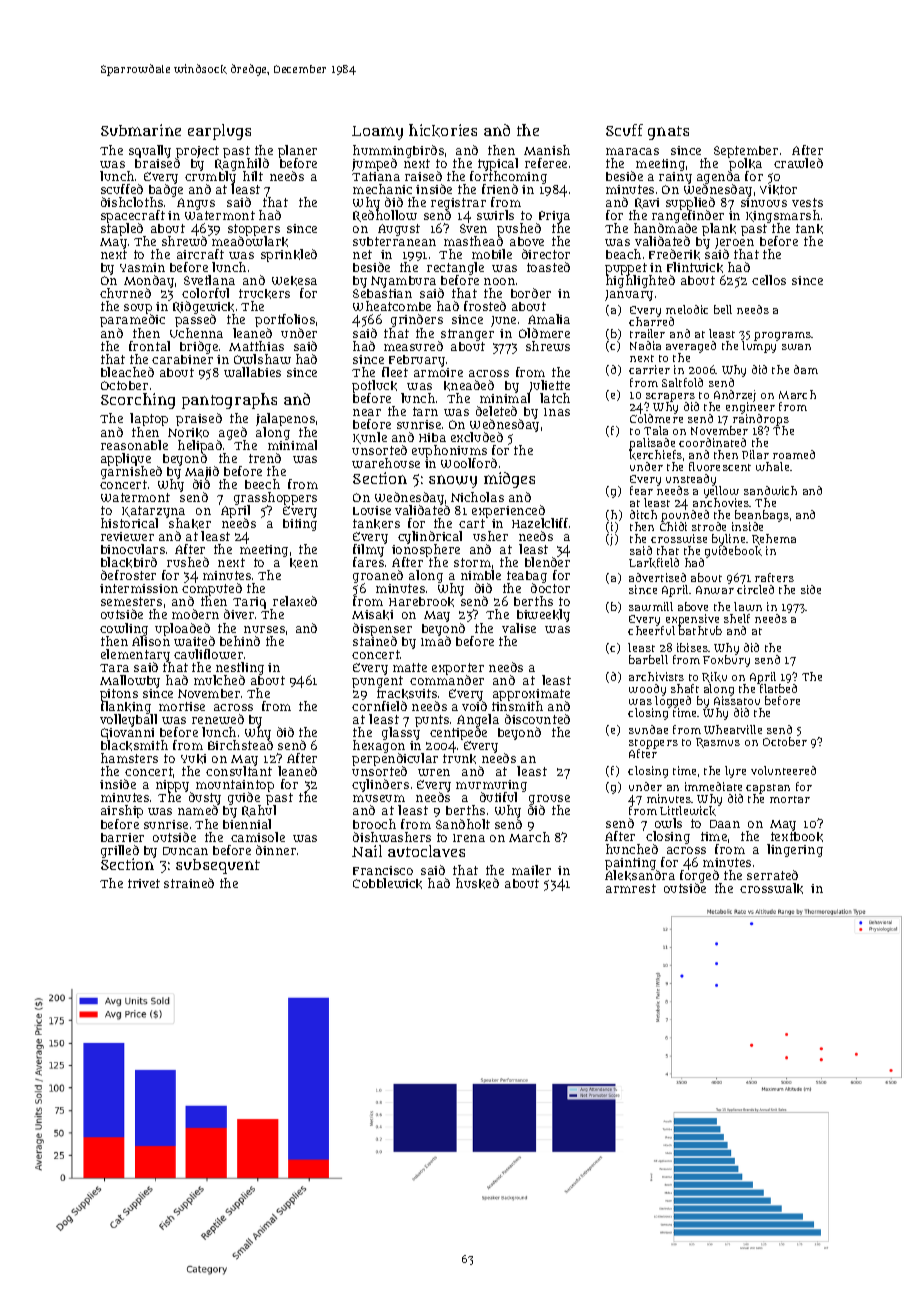  I want to click on handmade, so click(665, 228).
